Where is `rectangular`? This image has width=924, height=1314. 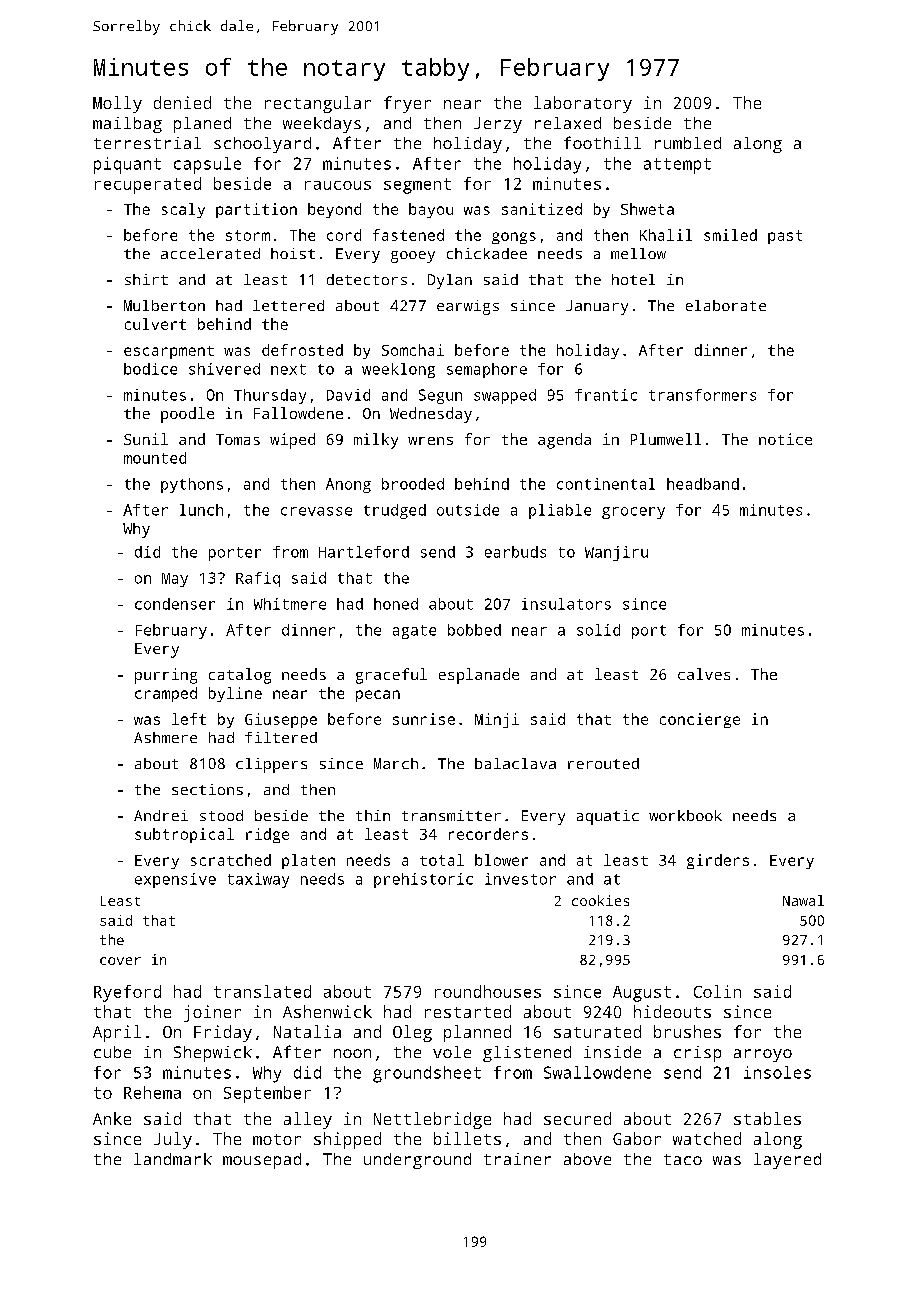
rectangular is located at coordinates (318, 104).
